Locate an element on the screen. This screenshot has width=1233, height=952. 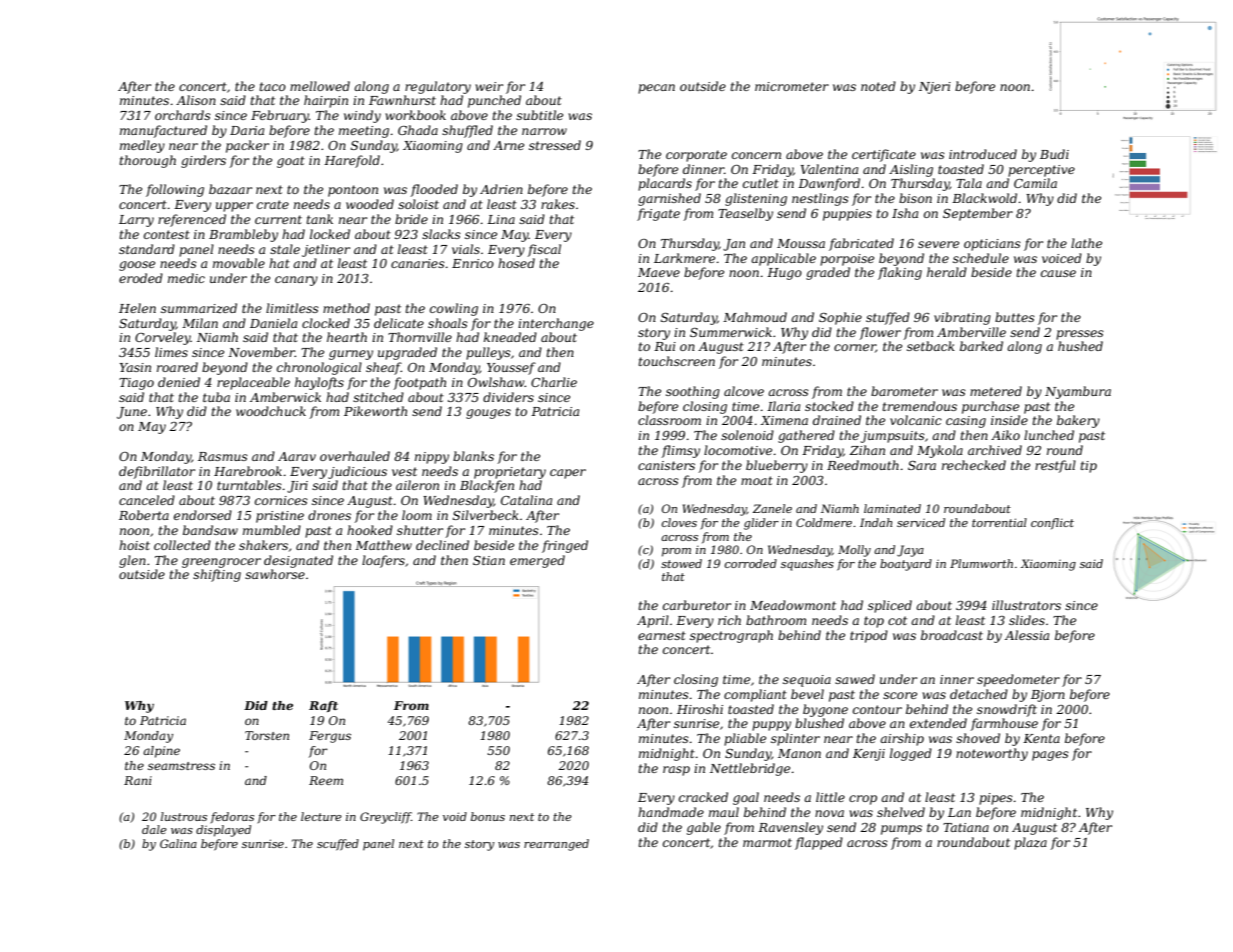
manufactured is located at coordinates (163, 131).
